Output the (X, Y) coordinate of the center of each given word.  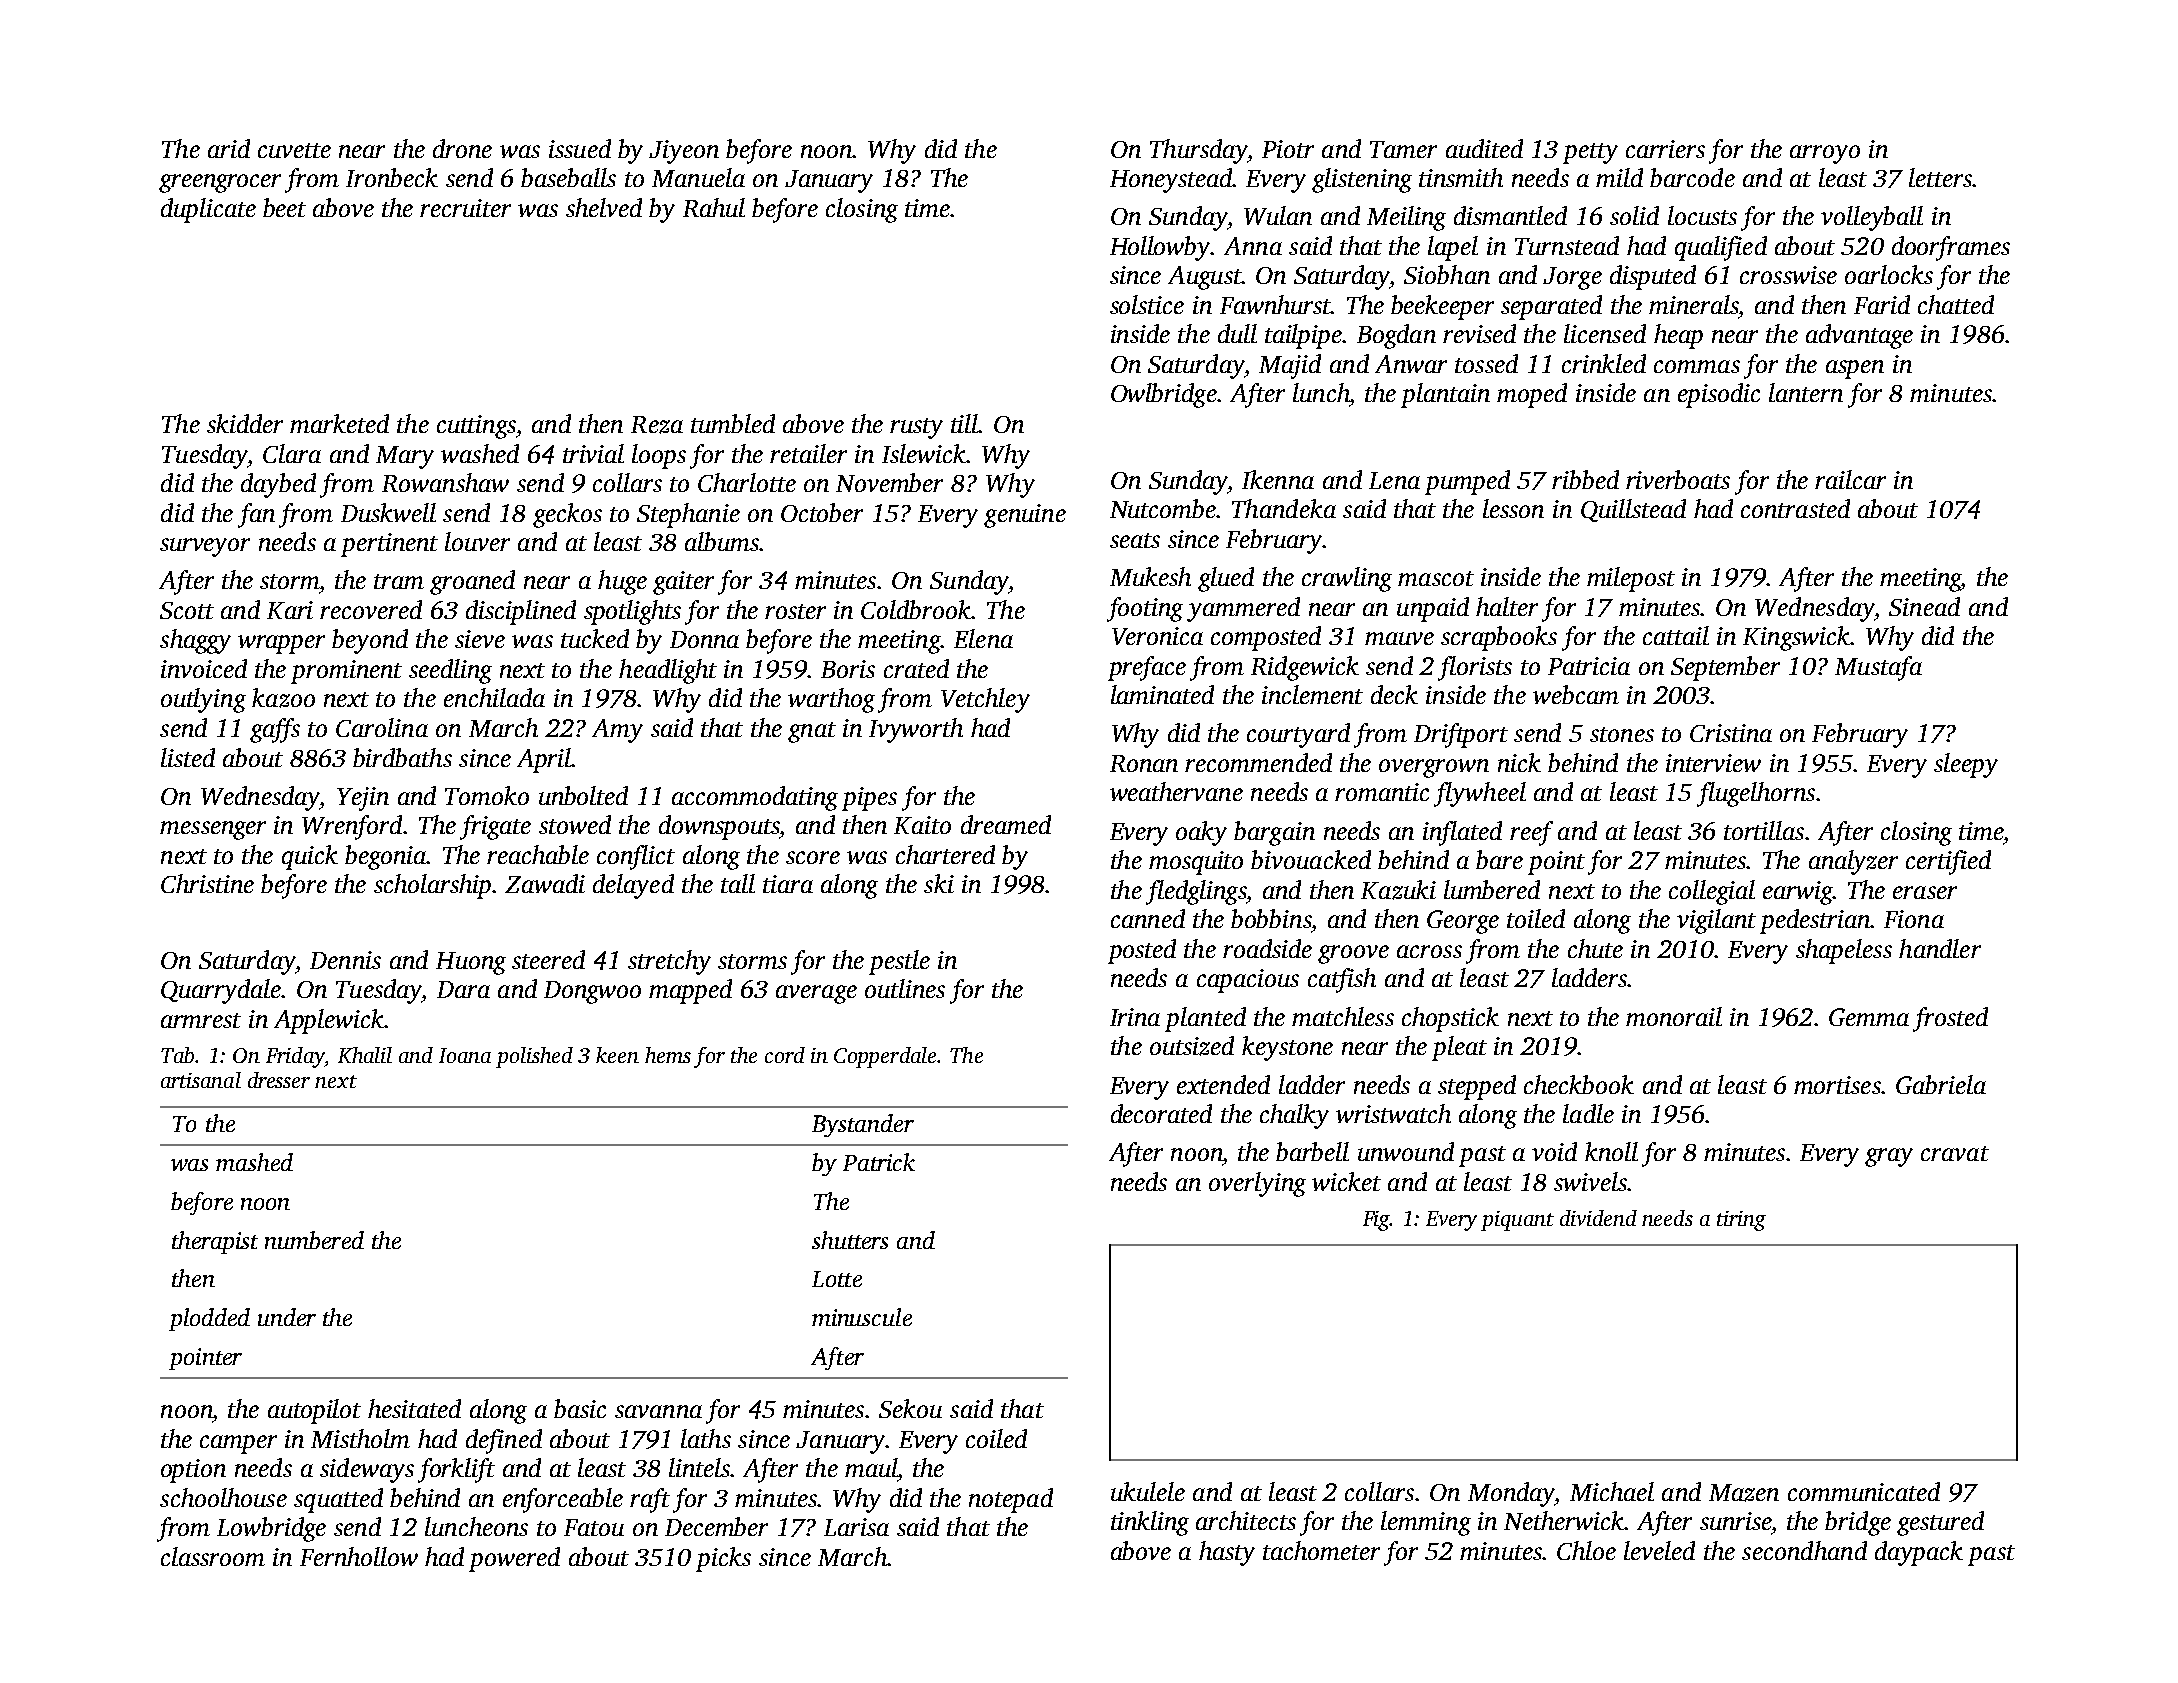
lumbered (1492, 889)
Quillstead (1633, 510)
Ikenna (1278, 479)
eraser (1925, 892)
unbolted (583, 795)
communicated (1864, 1491)
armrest (201, 1020)
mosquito (1196, 863)
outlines (905, 988)
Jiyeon (684, 152)
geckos (567, 515)
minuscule (862, 1317)
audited (1484, 148)
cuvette (294, 150)
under (287, 1317)
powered (514, 1559)
